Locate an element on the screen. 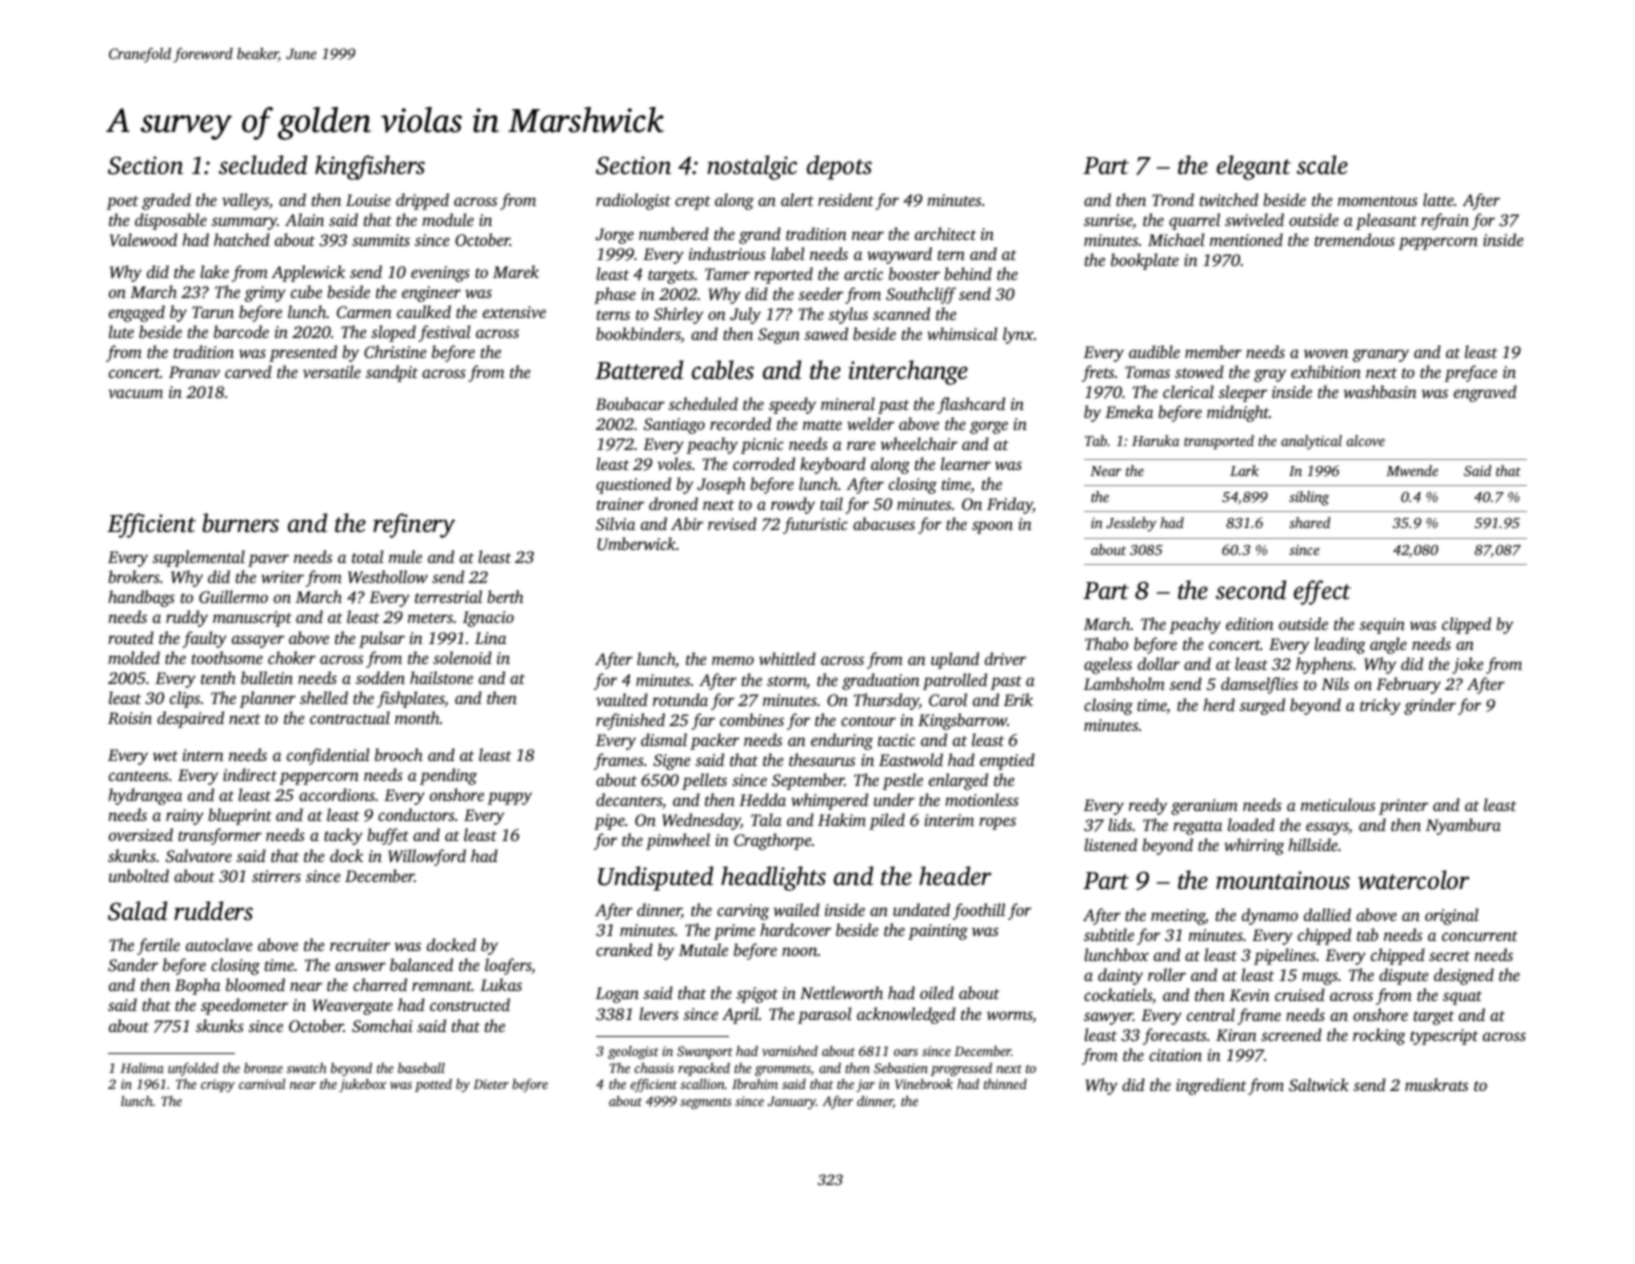  kingfishers is located at coordinates (370, 167).
